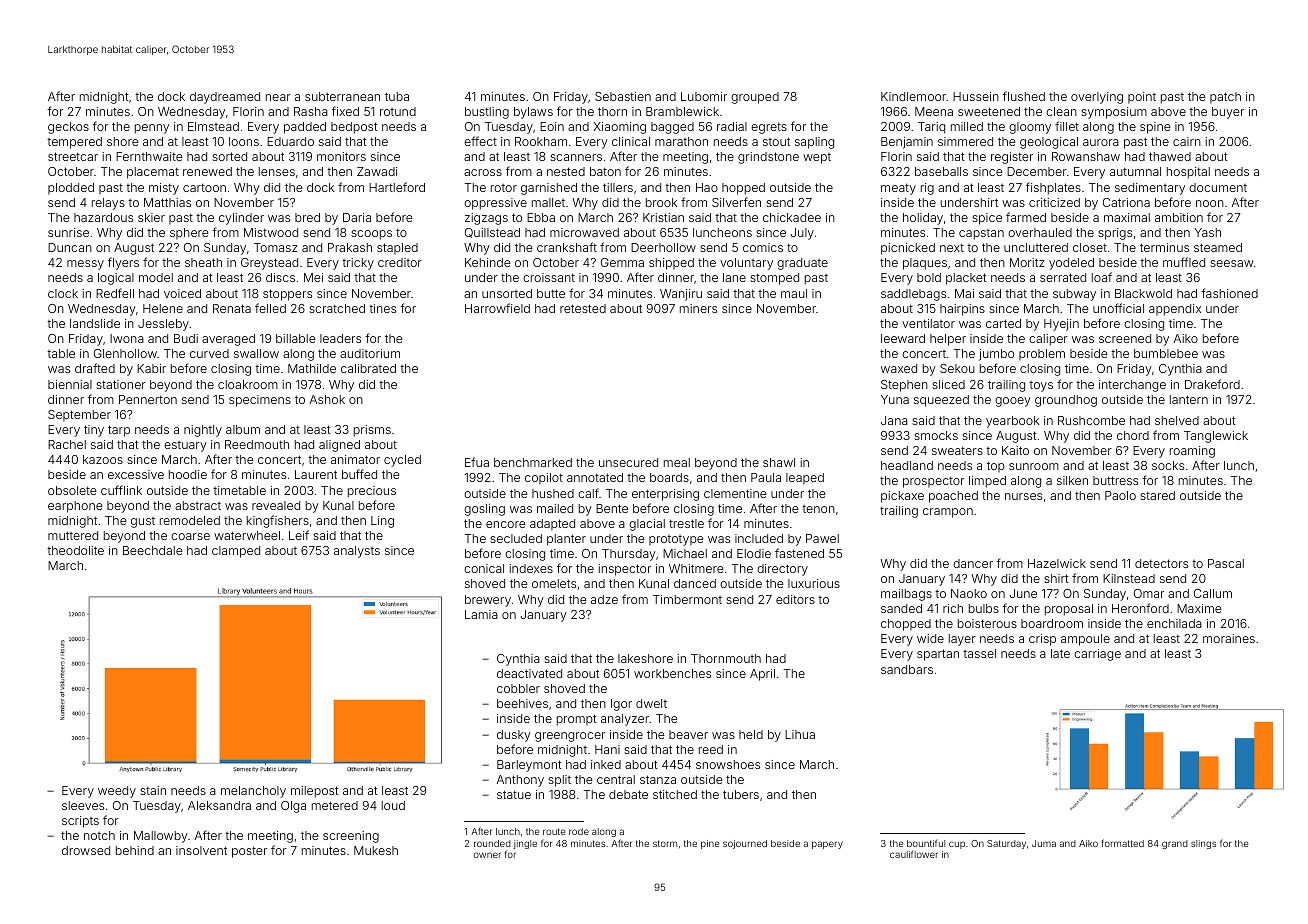 The width and height of the screenshot is (1308, 924). What do you see at coordinates (152, 550) in the screenshot?
I see `Beechdale` at bounding box center [152, 550].
